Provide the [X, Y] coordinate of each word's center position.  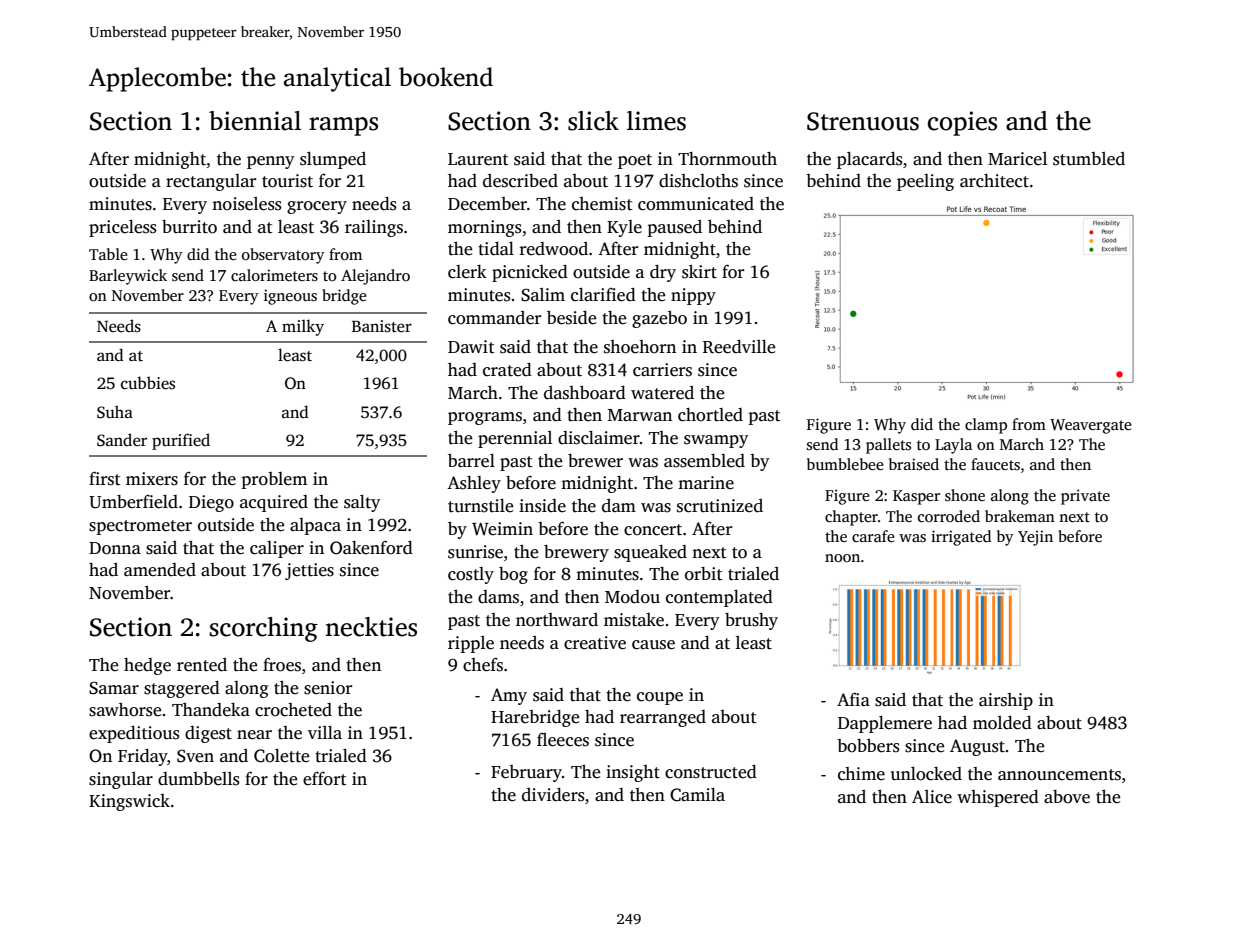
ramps [343, 126]
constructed [711, 772]
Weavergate [1091, 426]
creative [595, 643]
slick [593, 121]
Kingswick [129, 802]
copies [962, 123]
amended [160, 570]
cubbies [148, 383]
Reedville [739, 347]
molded [1002, 723]
